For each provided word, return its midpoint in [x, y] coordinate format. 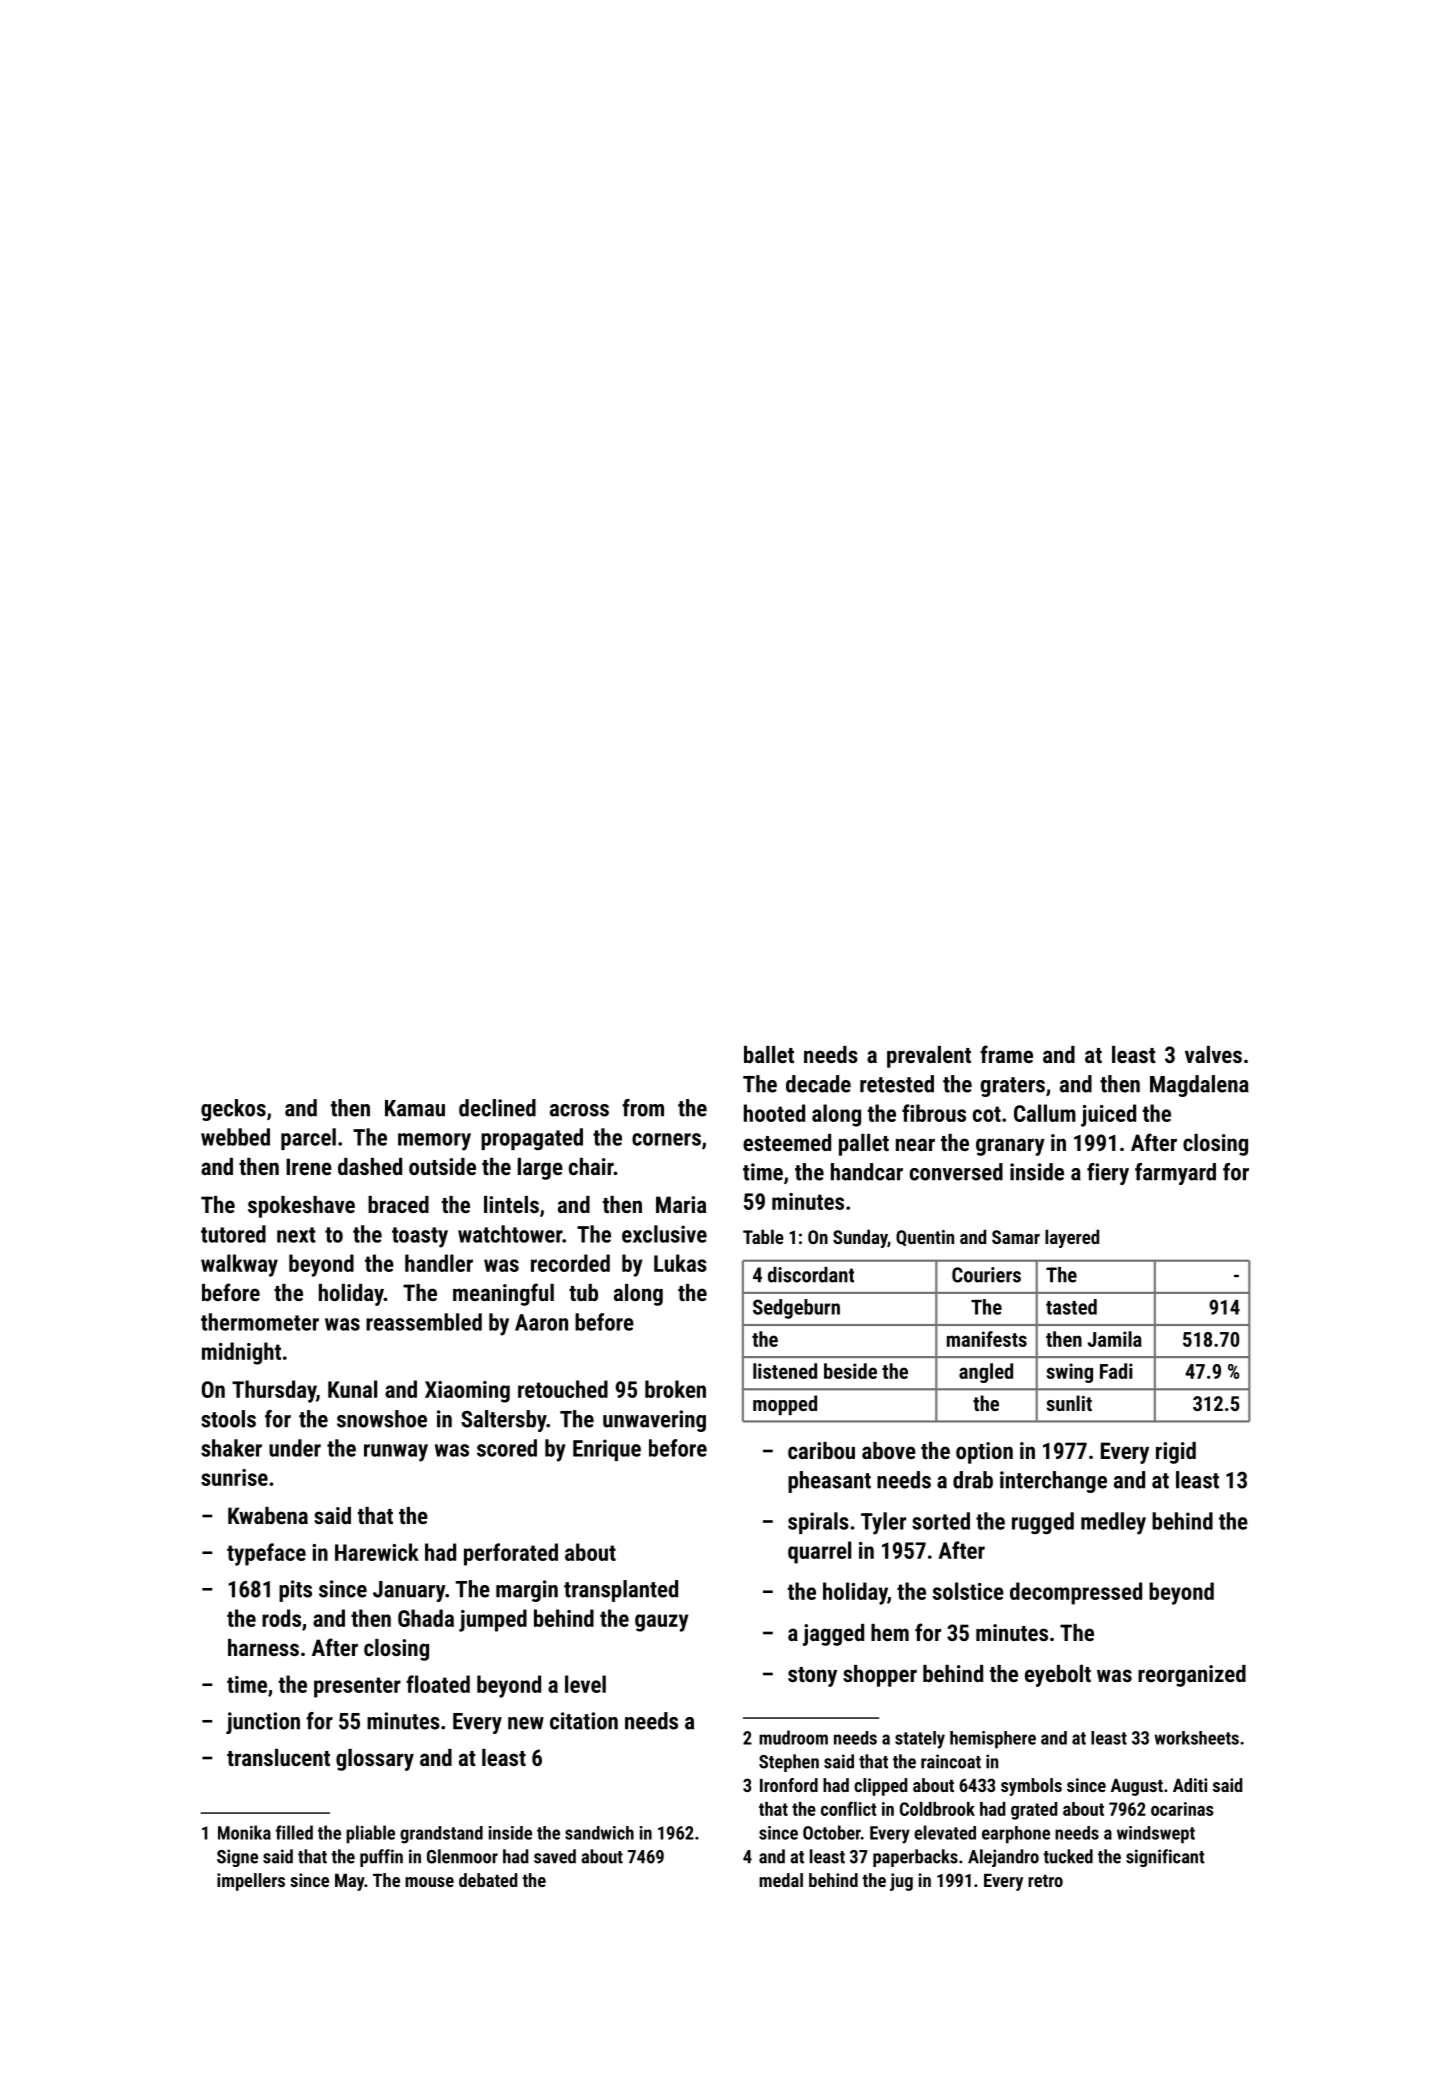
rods [281, 1618]
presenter [357, 1687]
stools [228, 1419]
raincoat [951, 1761]
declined [497, 1108]
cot [987, 1114]
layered [1072, 1238]
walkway [239, 1265]
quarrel [819, 1552]
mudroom [793, 1737]
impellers [251, 1882]
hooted [774, 1113]
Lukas [680, 1263]
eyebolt [1058, 1676]
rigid [1176, 1453]
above [889, 1450]
